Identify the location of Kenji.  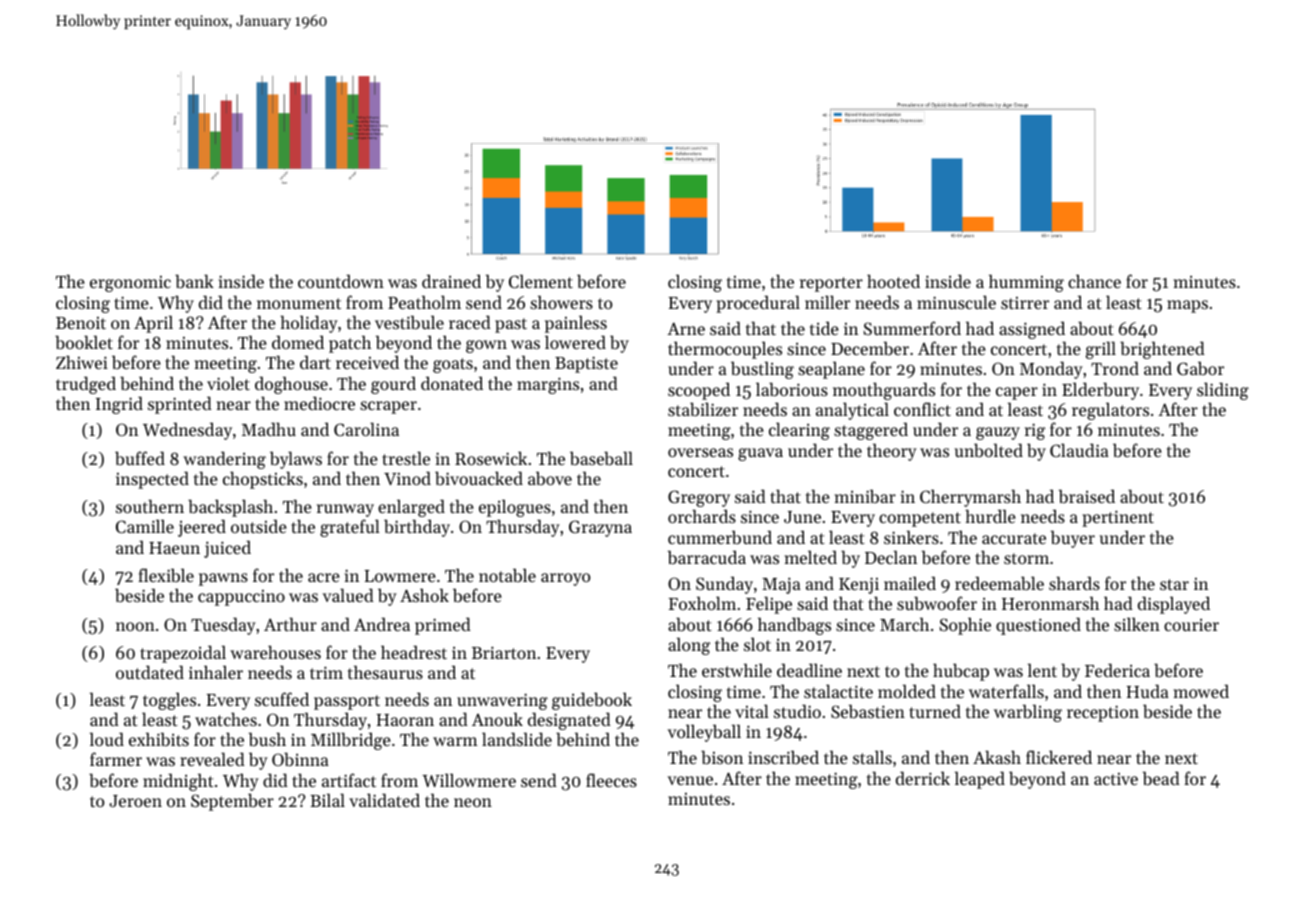
(859, 585).
